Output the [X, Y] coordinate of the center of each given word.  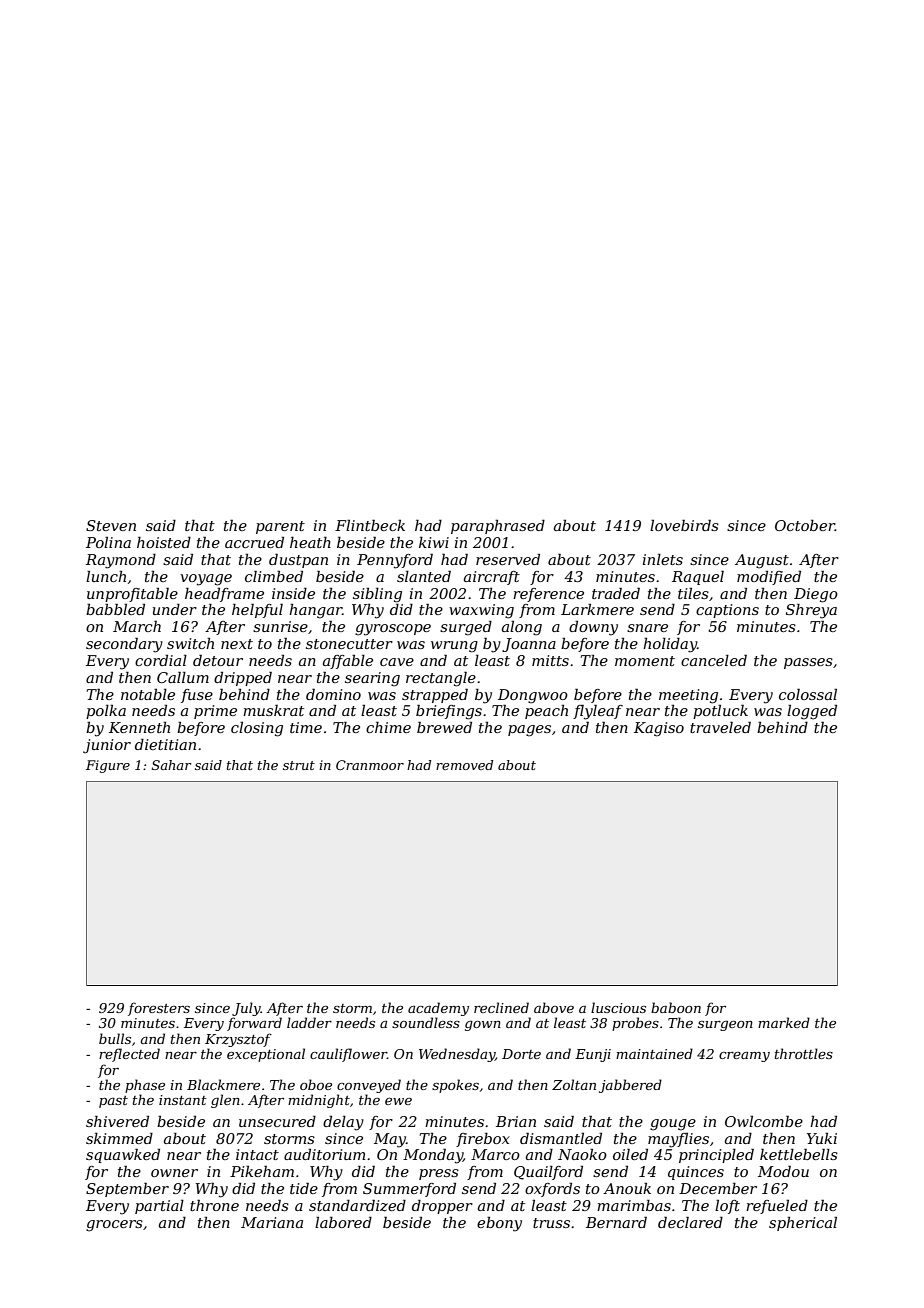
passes [808, 663]
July [246, 1009]
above [554, 1007]
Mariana [272, 1222]
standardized [357, 1205]
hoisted [164, 542]
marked [784, 1022]
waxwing [481, 611]
